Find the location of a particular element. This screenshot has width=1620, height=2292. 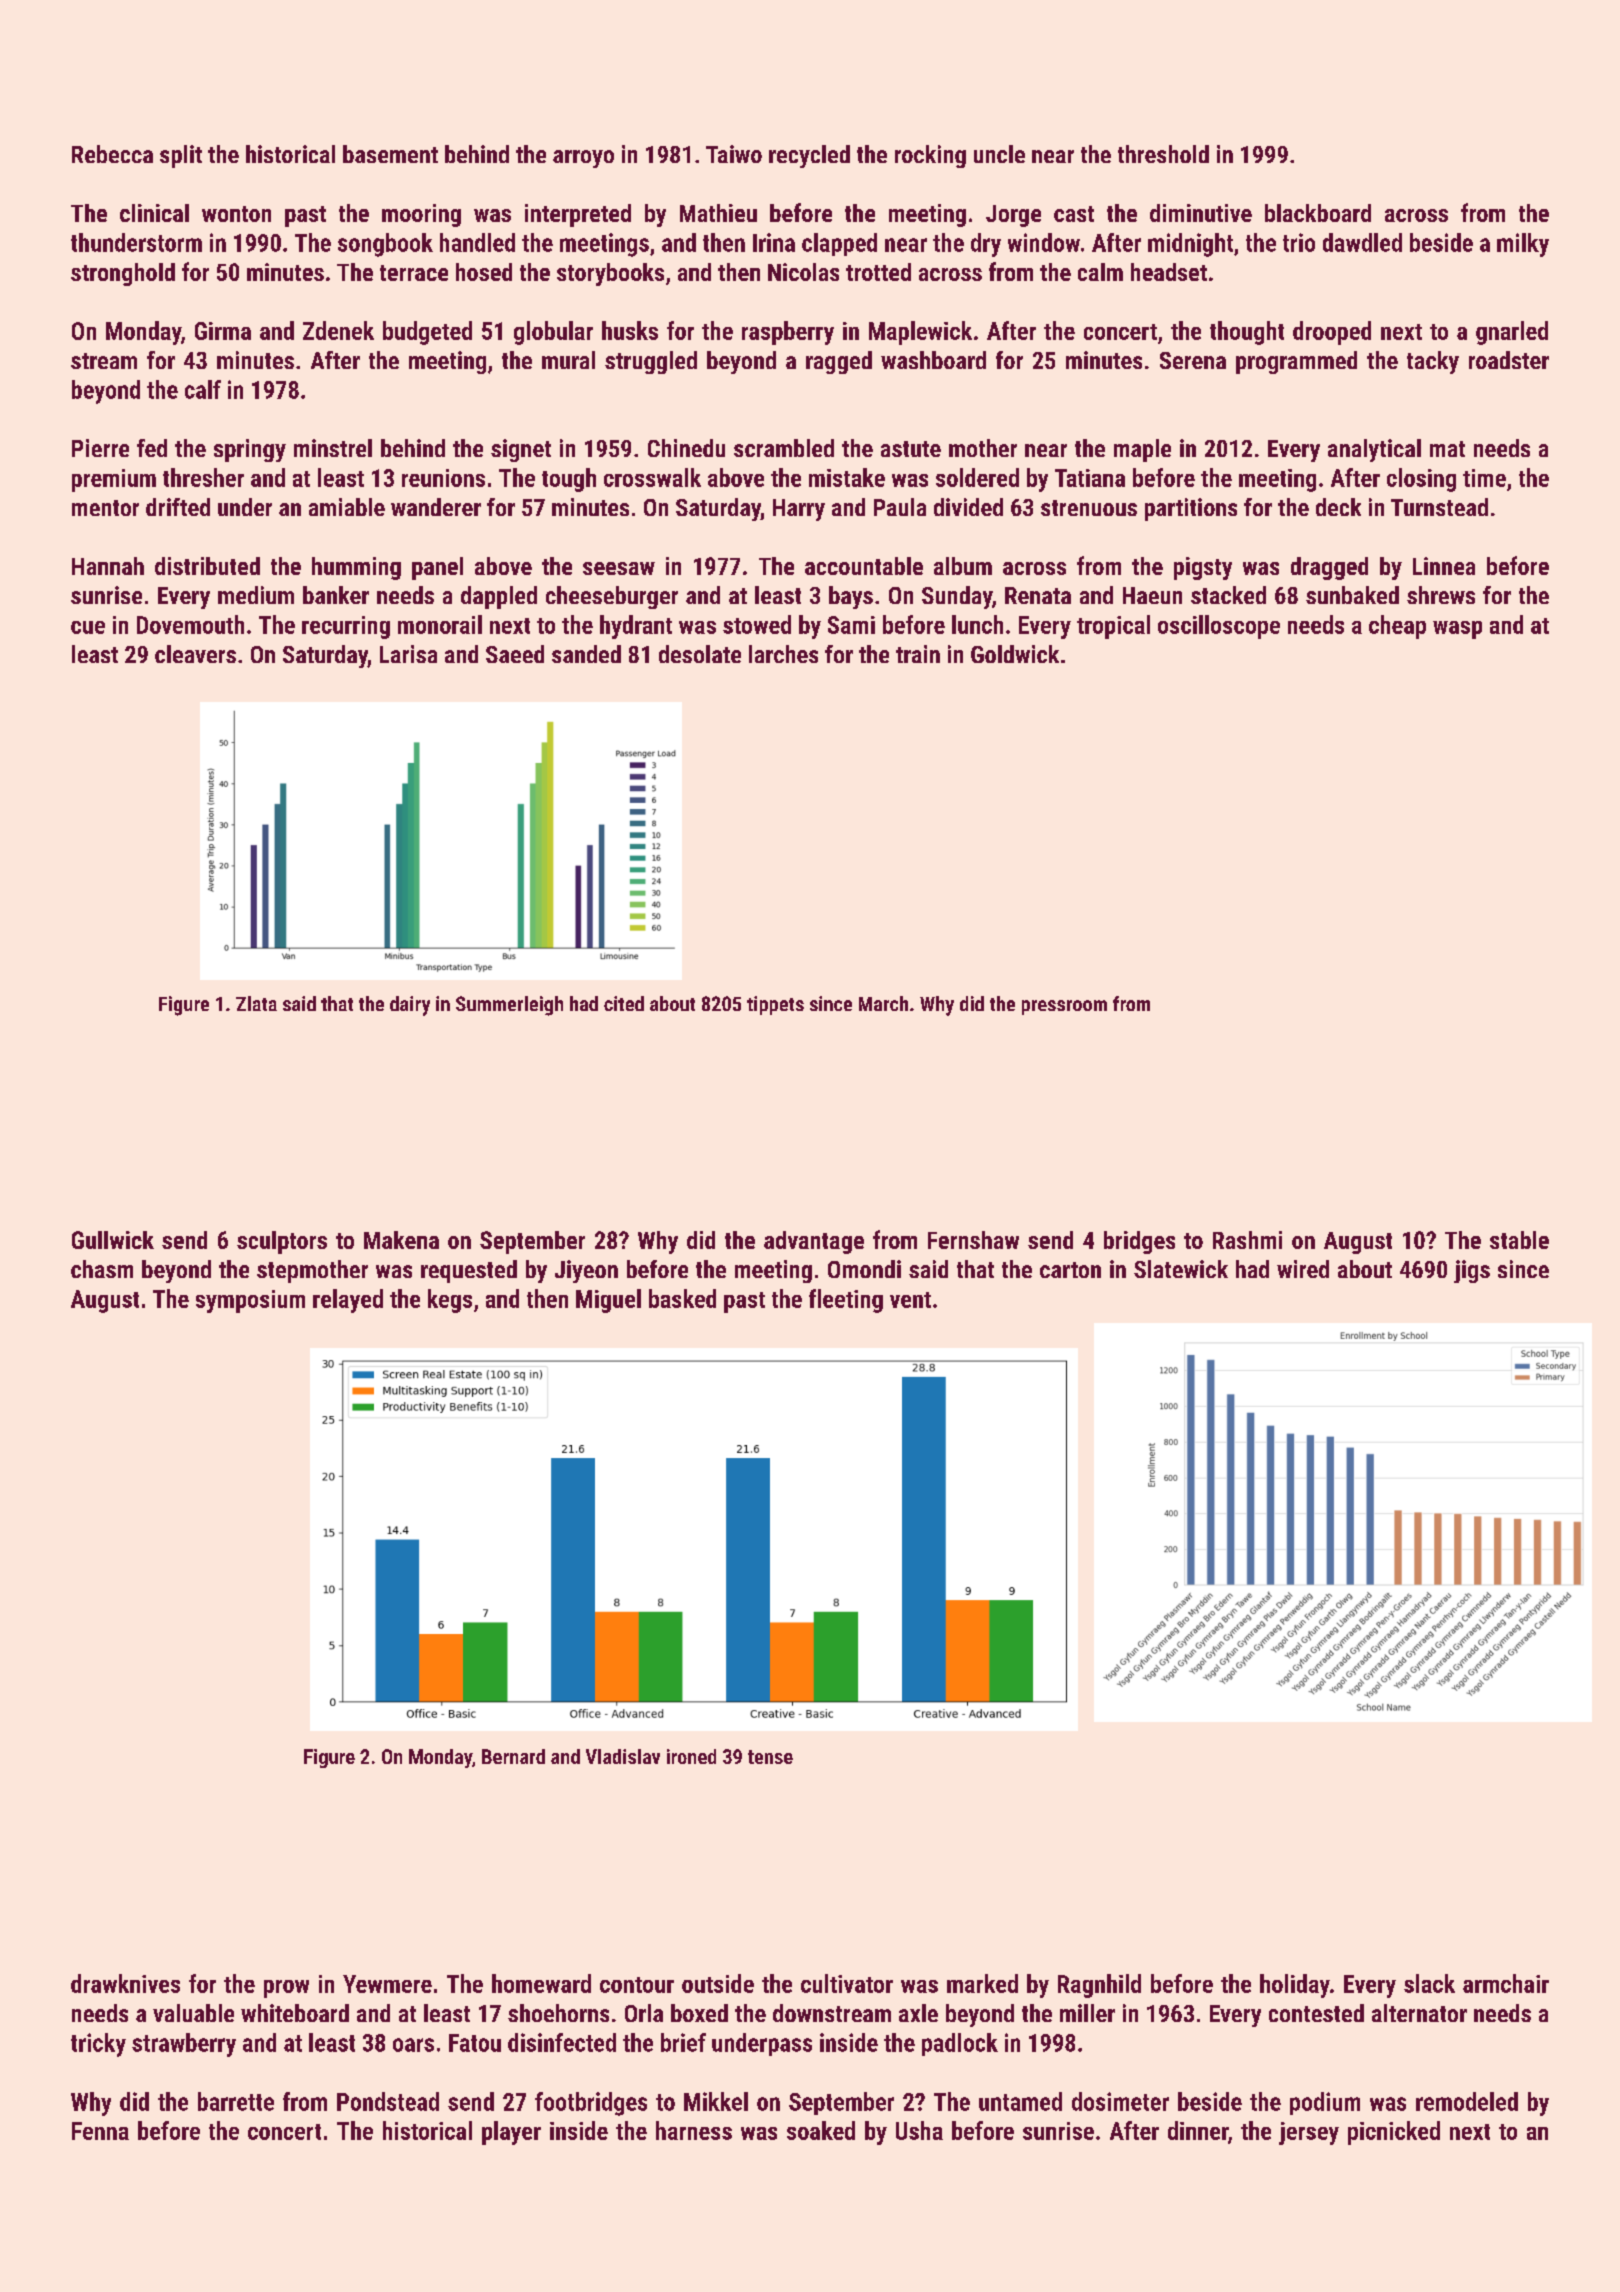

Yewmere is located at coordinates (387, 1984).
